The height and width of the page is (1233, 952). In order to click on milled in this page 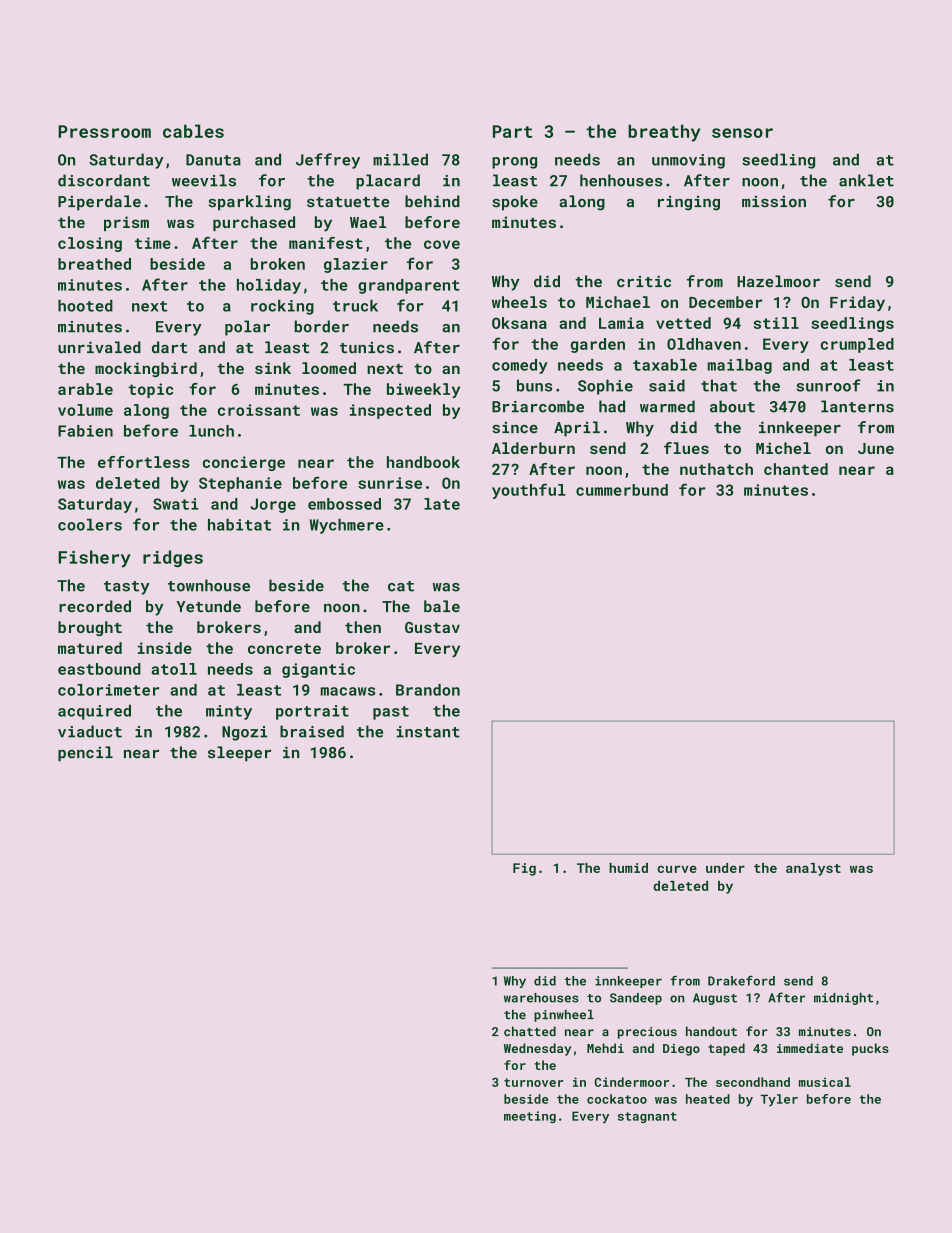, I will do `click(400, 159)`.
